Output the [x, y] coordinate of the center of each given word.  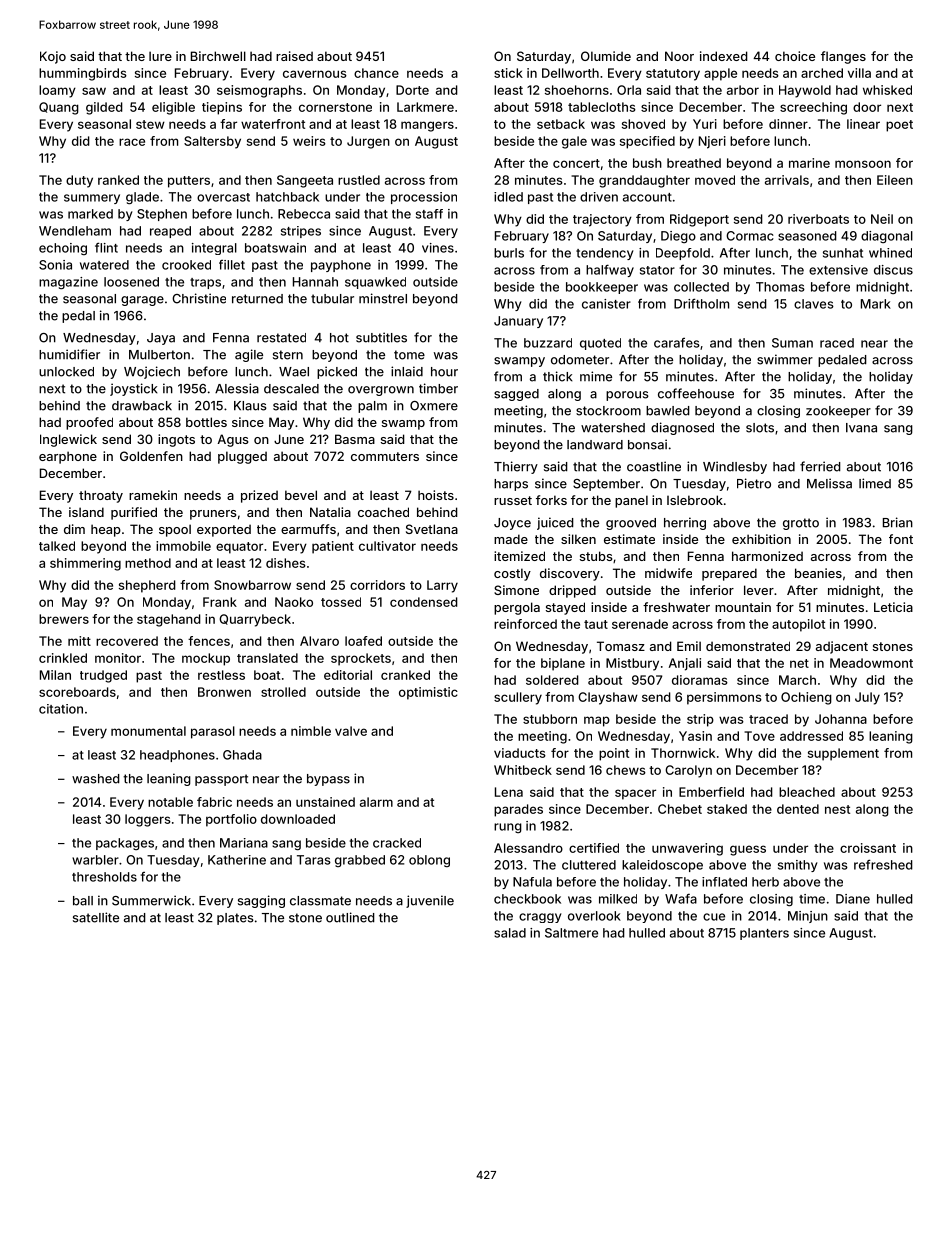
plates [235, 919]
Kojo [53, 57]
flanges [843, 57]
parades [518, 810]
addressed [811, 736]
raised [294, 56]
